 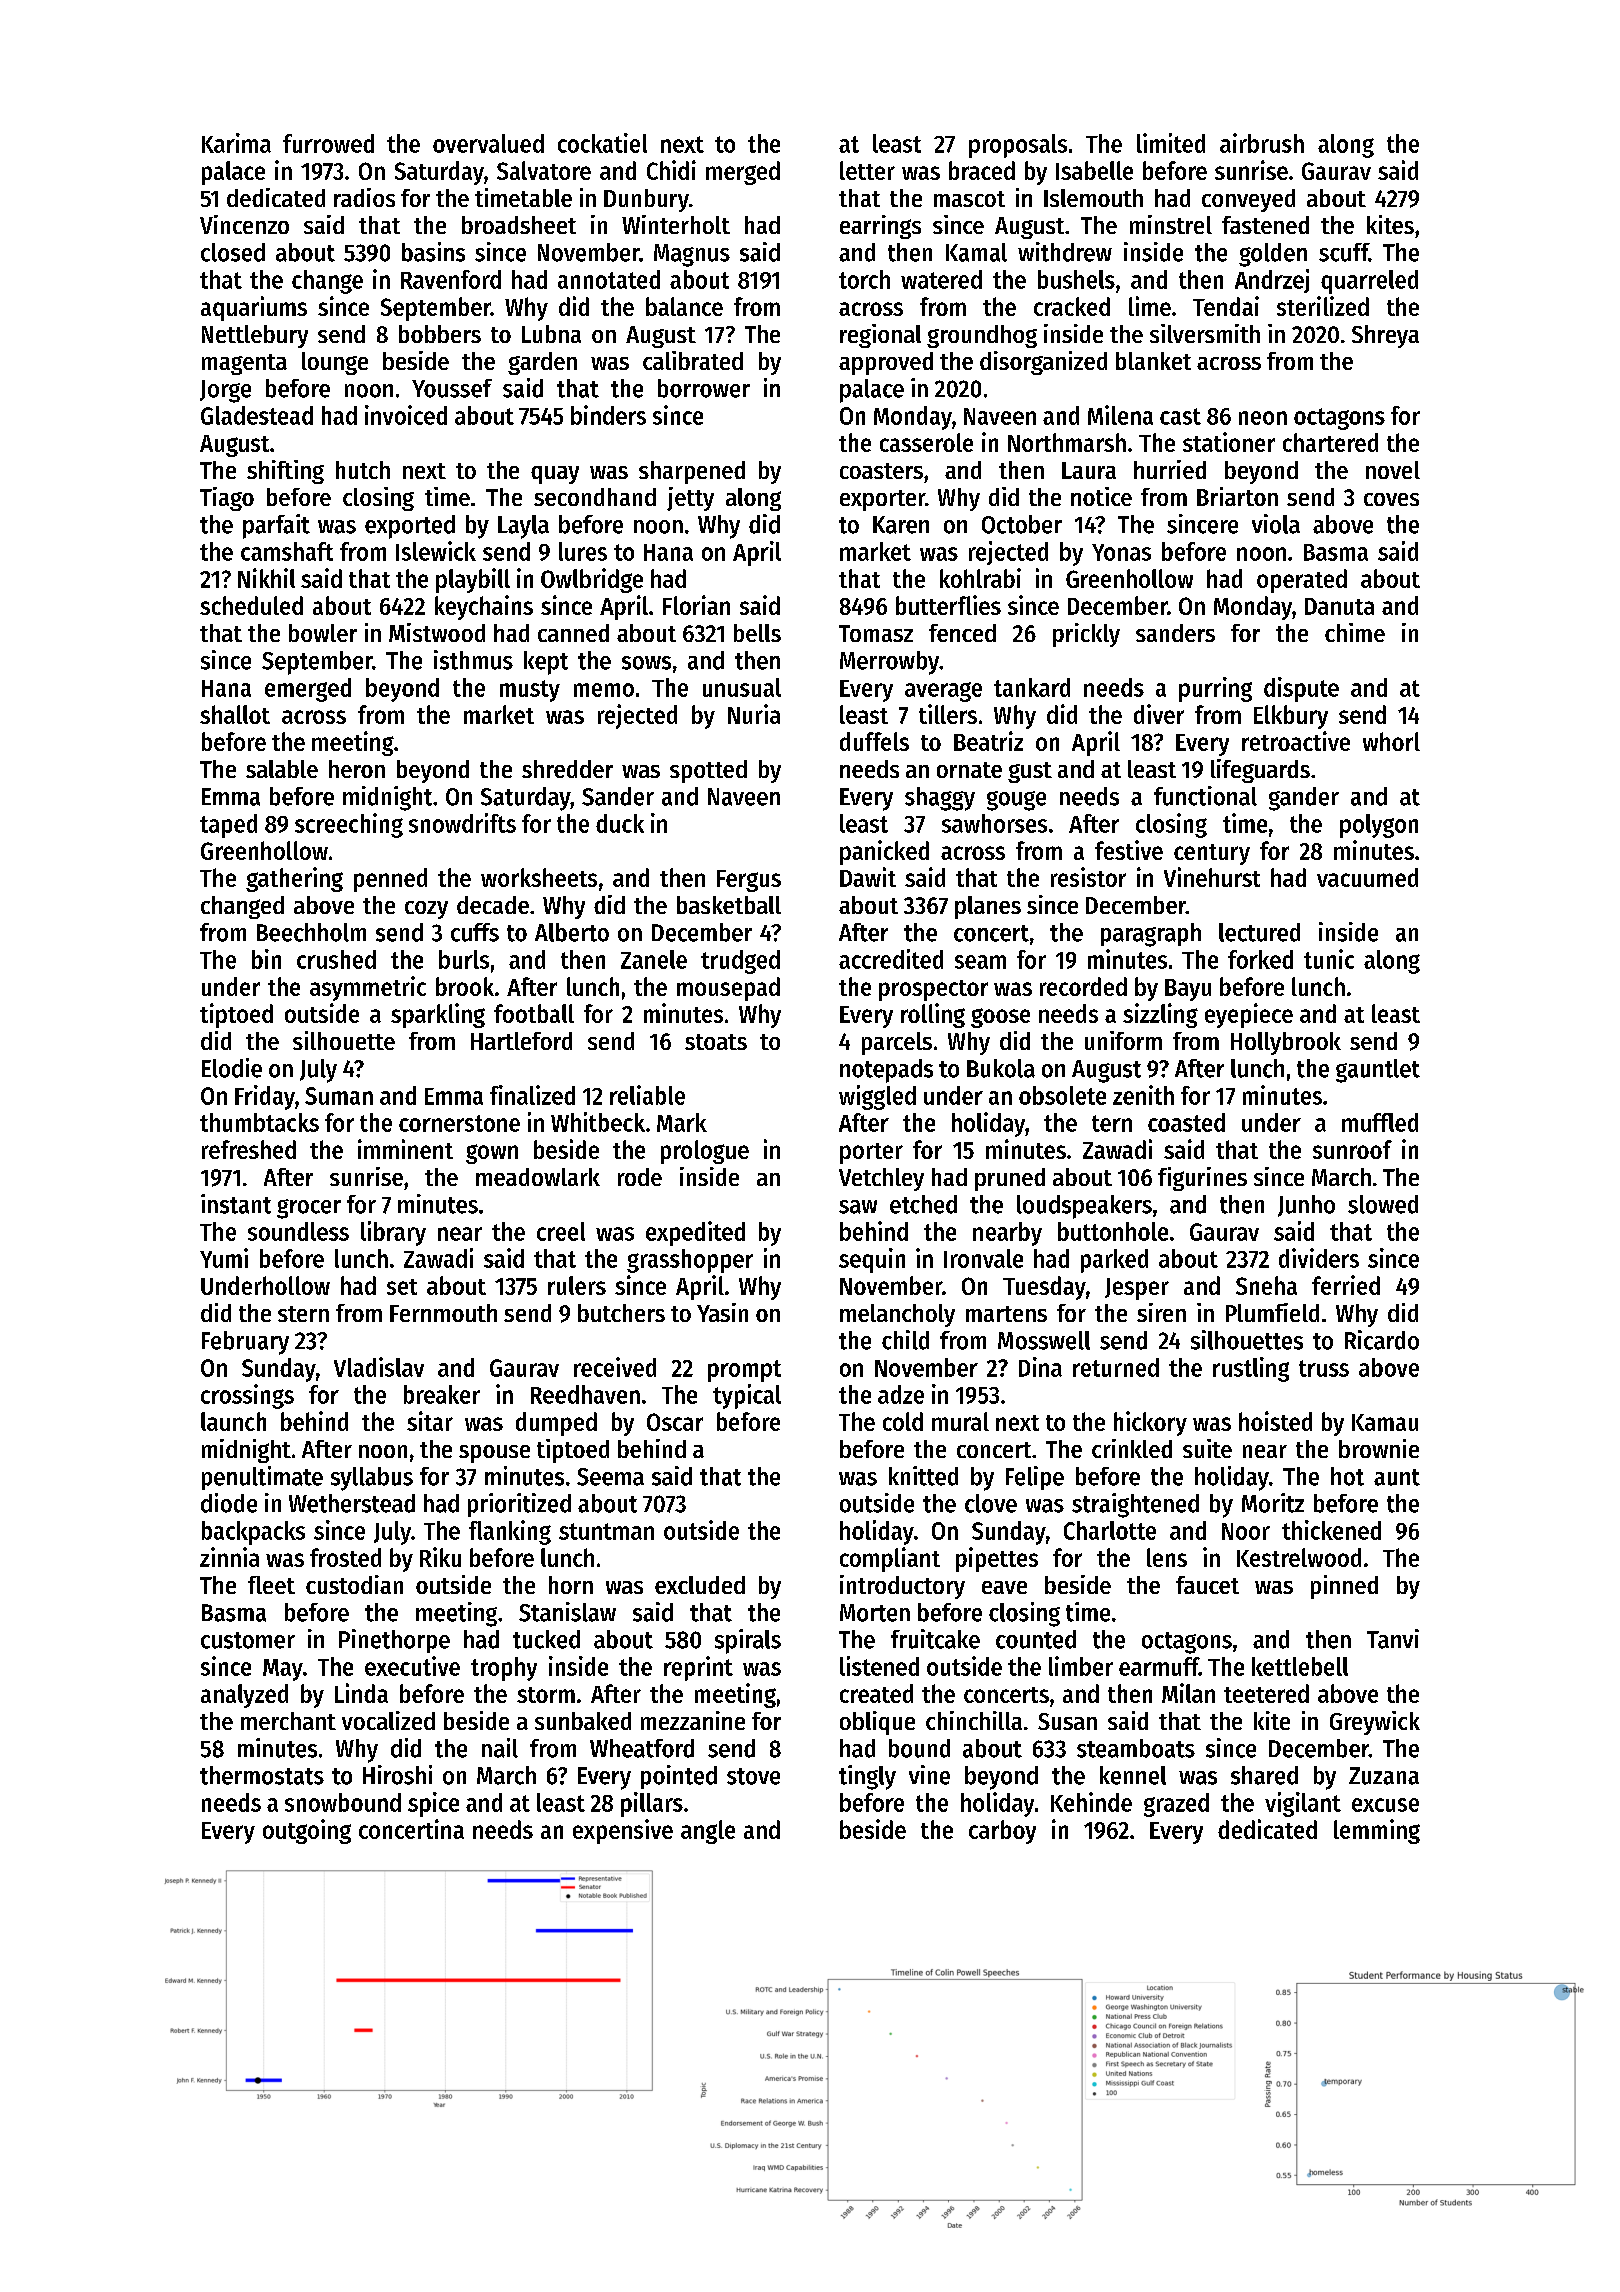 What do you see at coordinates (901, 525) in the screenshot?
I see `Karen` at bounding box center [901, 525].
